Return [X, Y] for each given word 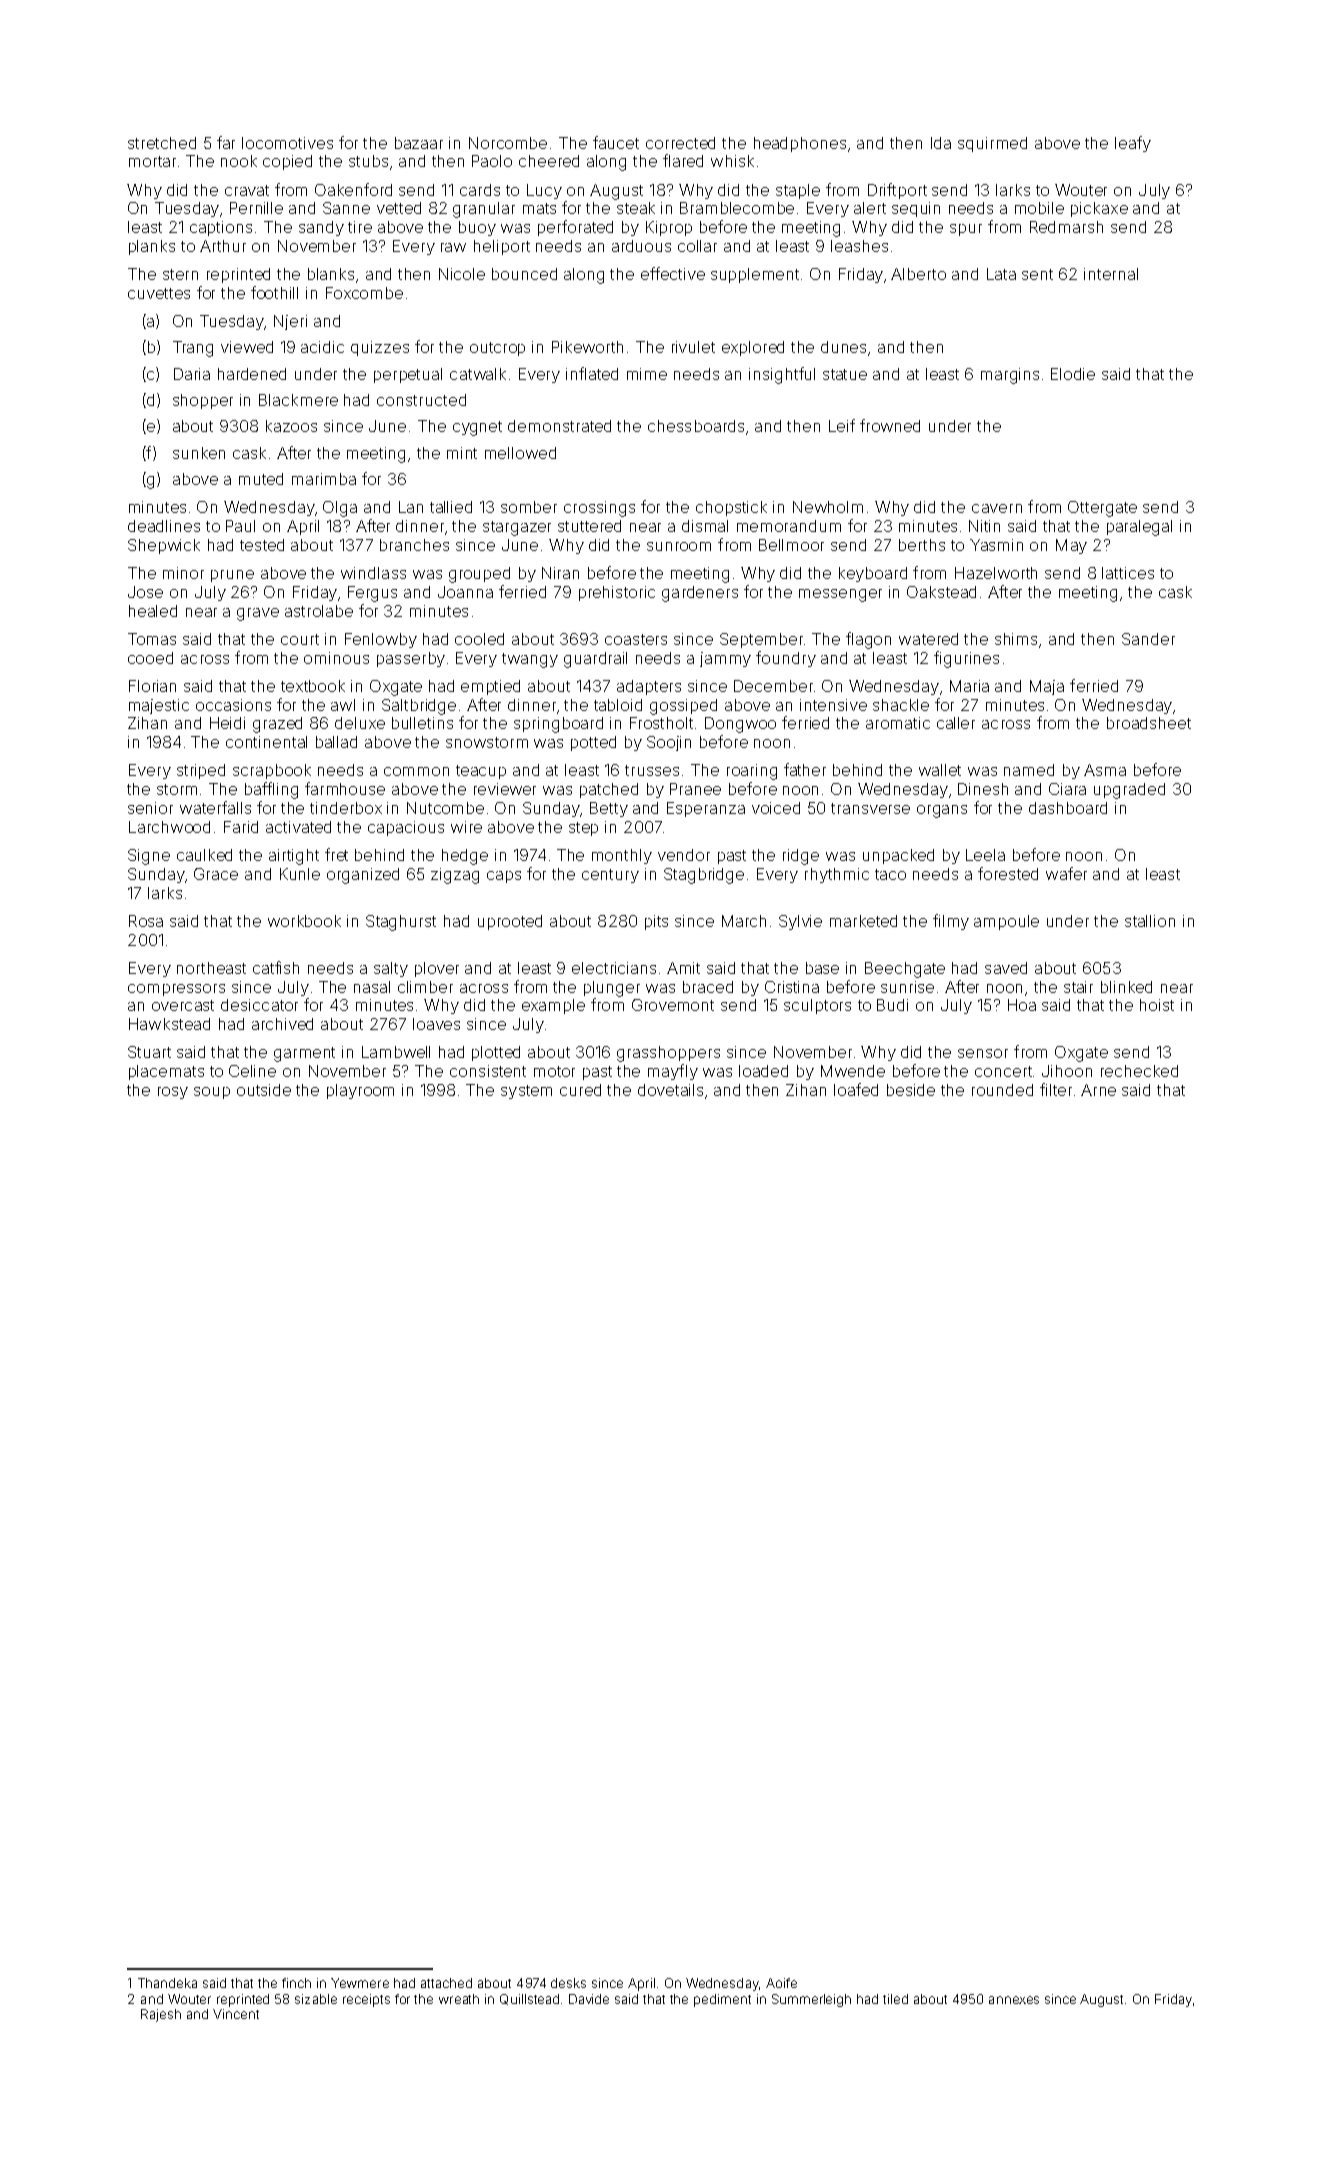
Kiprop [669, 228]
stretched [162, 143]
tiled [895, 1999]
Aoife [781, 1983]
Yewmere [360, 1983]
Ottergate [1102, 509]
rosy [173, 1093]
